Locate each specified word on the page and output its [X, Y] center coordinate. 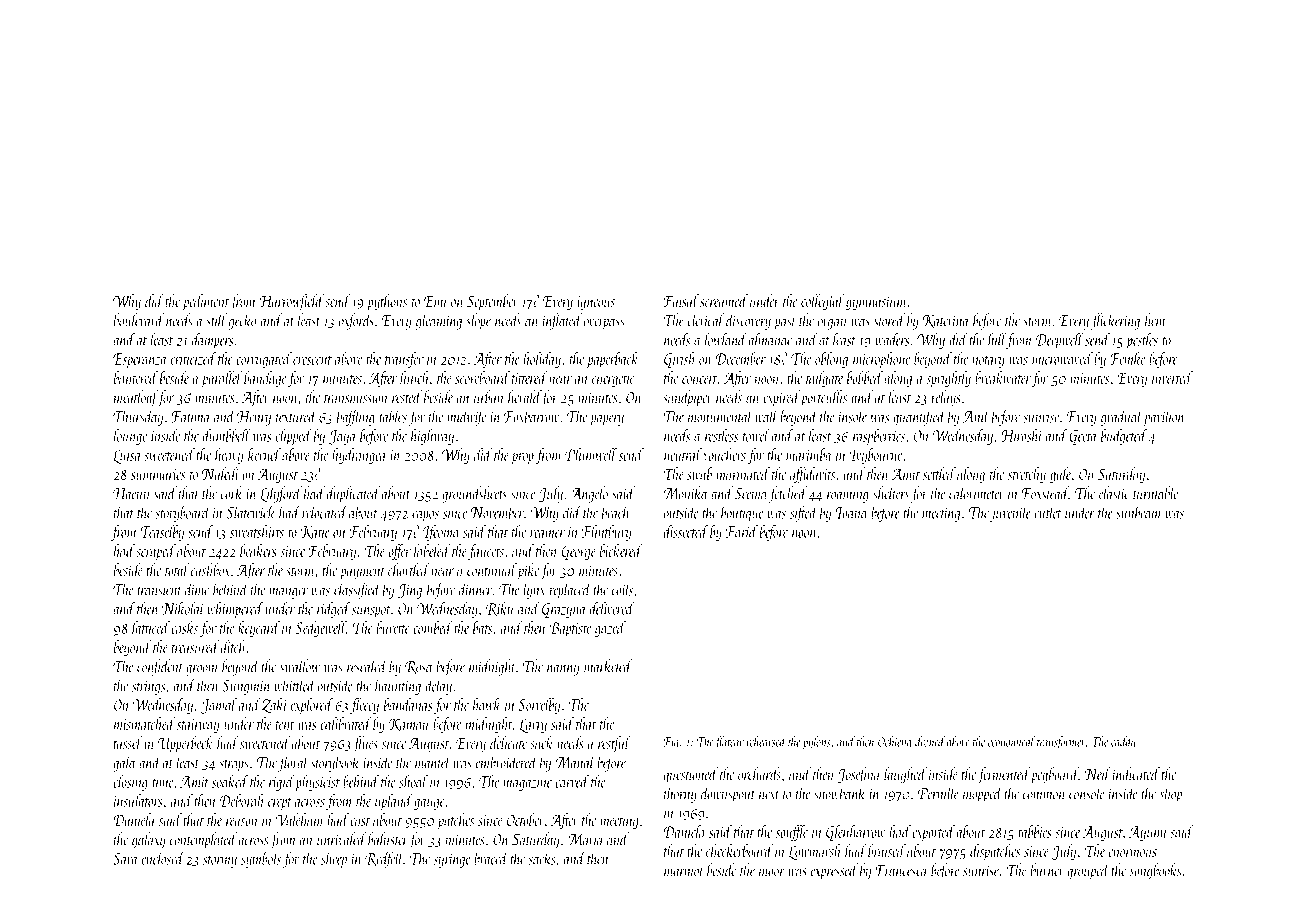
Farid [742, 531]
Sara [125, 859]
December [740, 358]
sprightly [948, 379]
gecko [242, 321]
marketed [608, 666]
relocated [324, 512]
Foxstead [1045, 493]
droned [930, 741]
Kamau [408, 725]
